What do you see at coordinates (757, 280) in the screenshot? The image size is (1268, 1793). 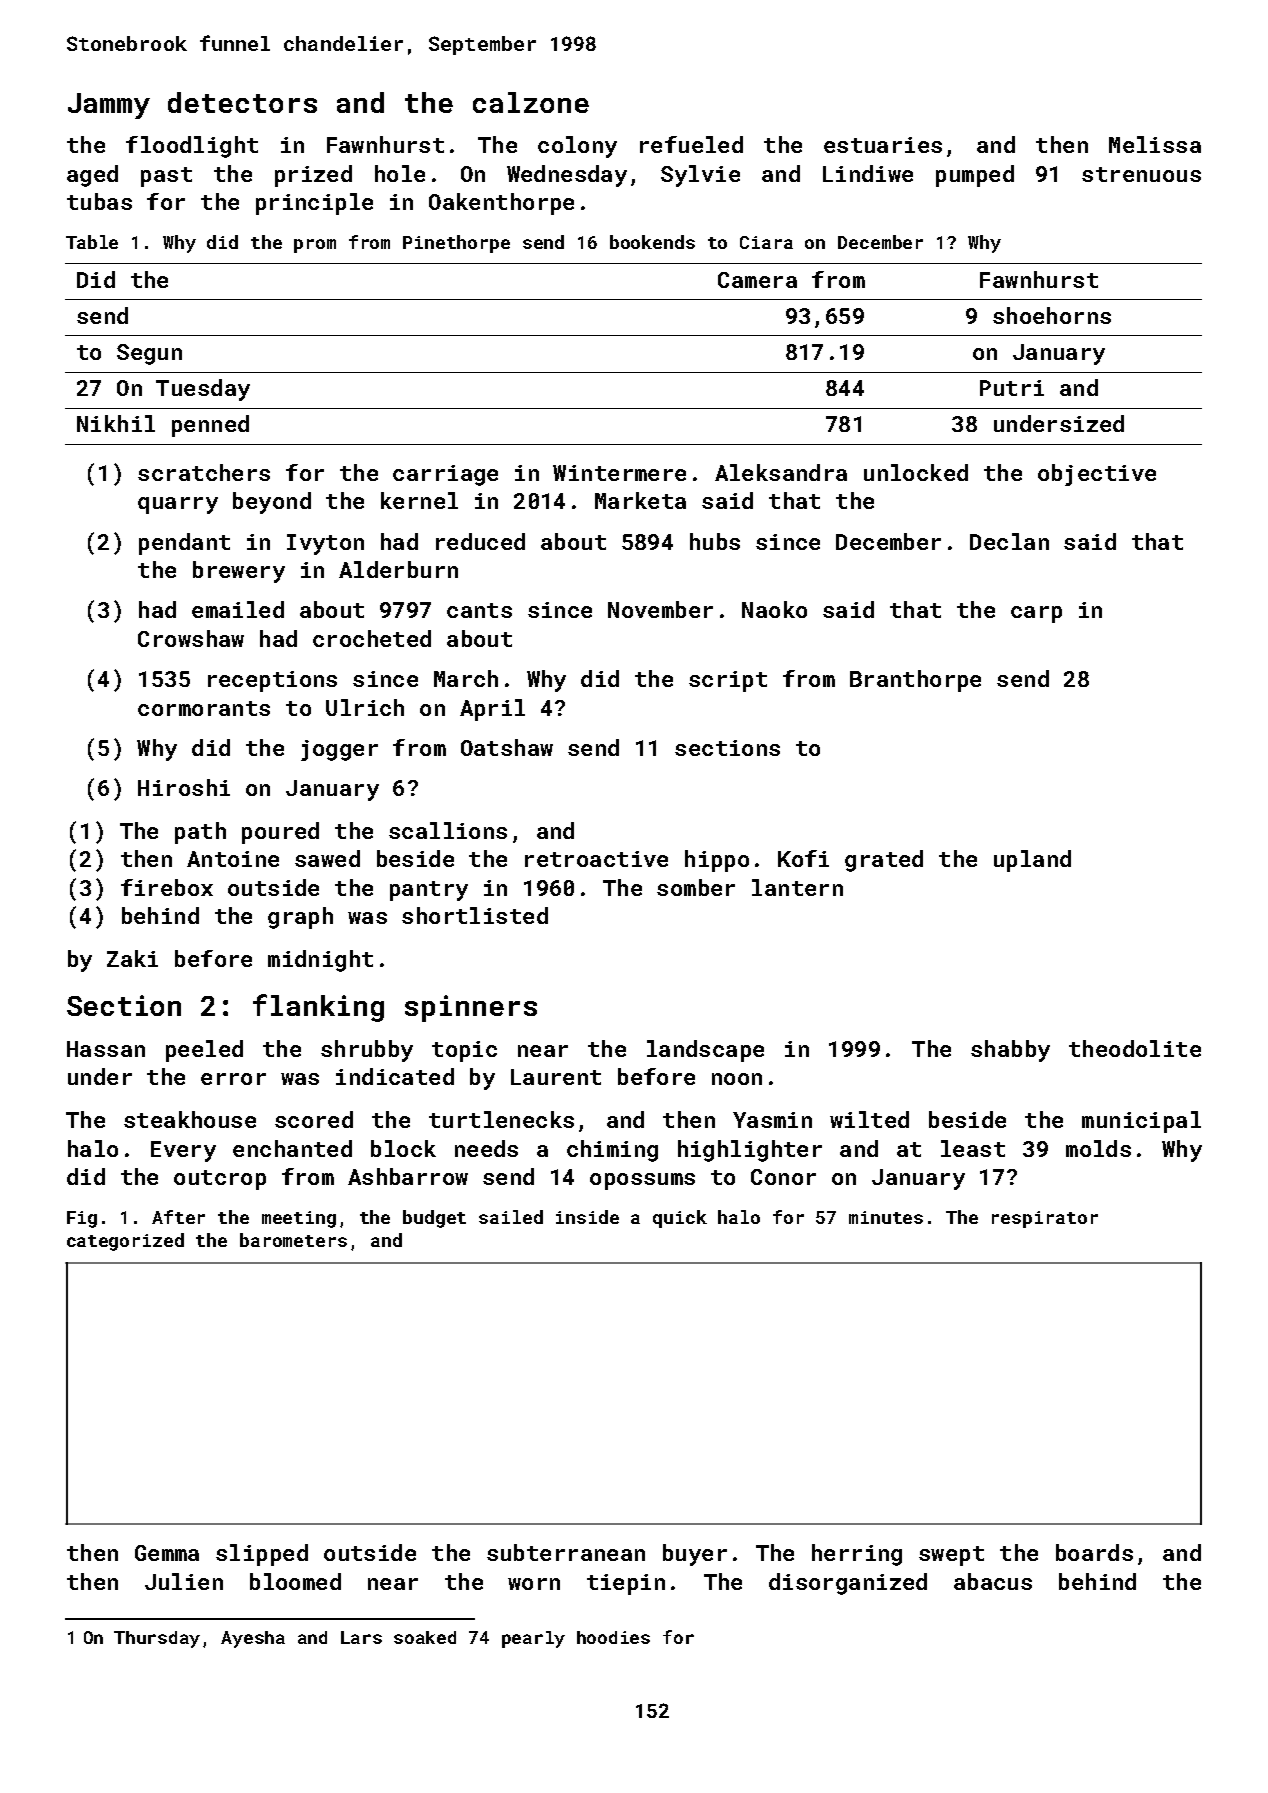 I see `Camera` at bounding box center [757, 280].
